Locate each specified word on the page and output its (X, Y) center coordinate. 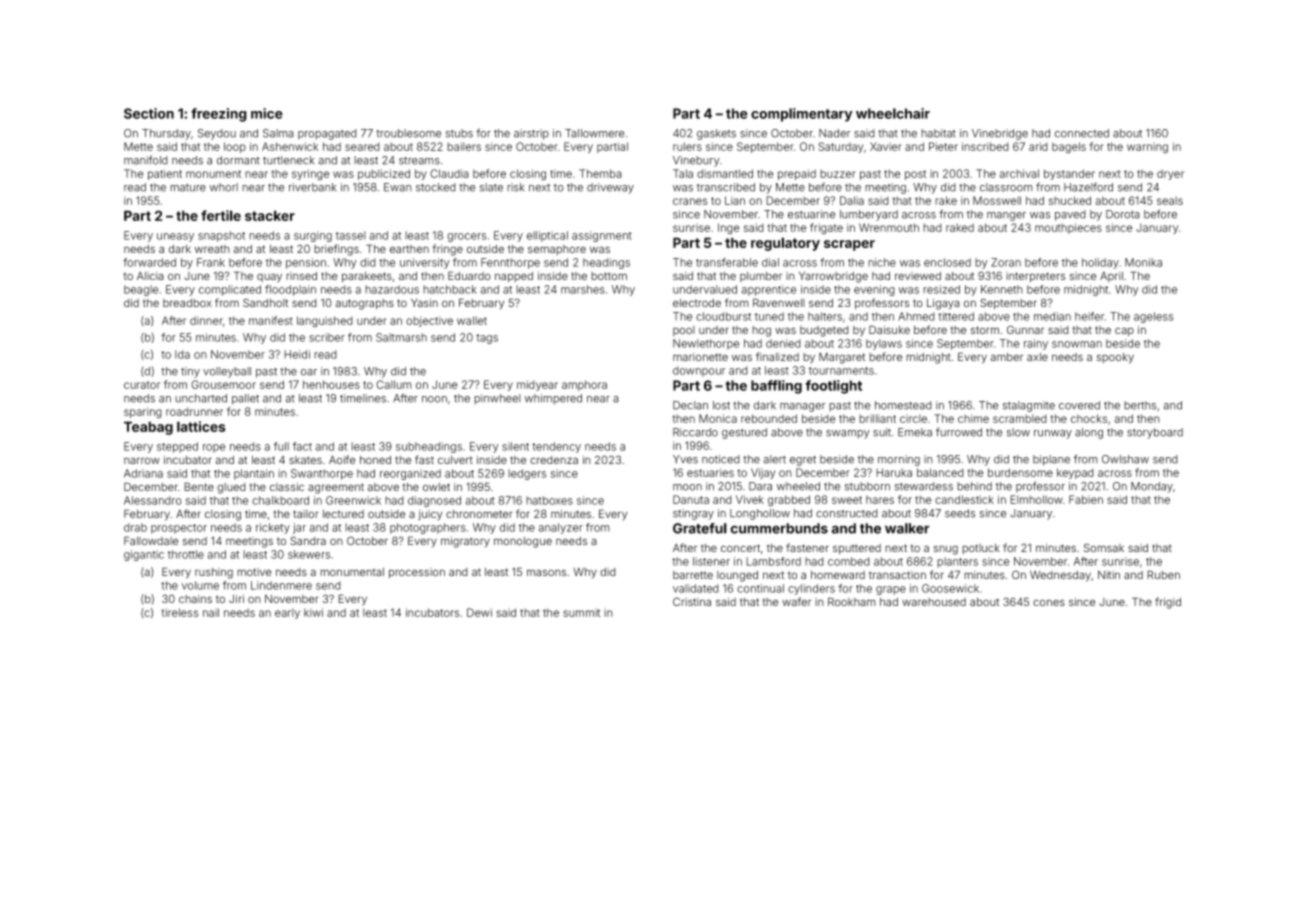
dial (770, 262)
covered (1079, 405)
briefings (336, 250)
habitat (938, 133)
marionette (700, 357)
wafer (796, 601)
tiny (190, 372)
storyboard (1155, 433)
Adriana (143, 473)
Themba (600, 173)
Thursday (166, 134)
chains (195, 599)
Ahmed (916, 316)
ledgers (527, 474)
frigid (1168, 603)
